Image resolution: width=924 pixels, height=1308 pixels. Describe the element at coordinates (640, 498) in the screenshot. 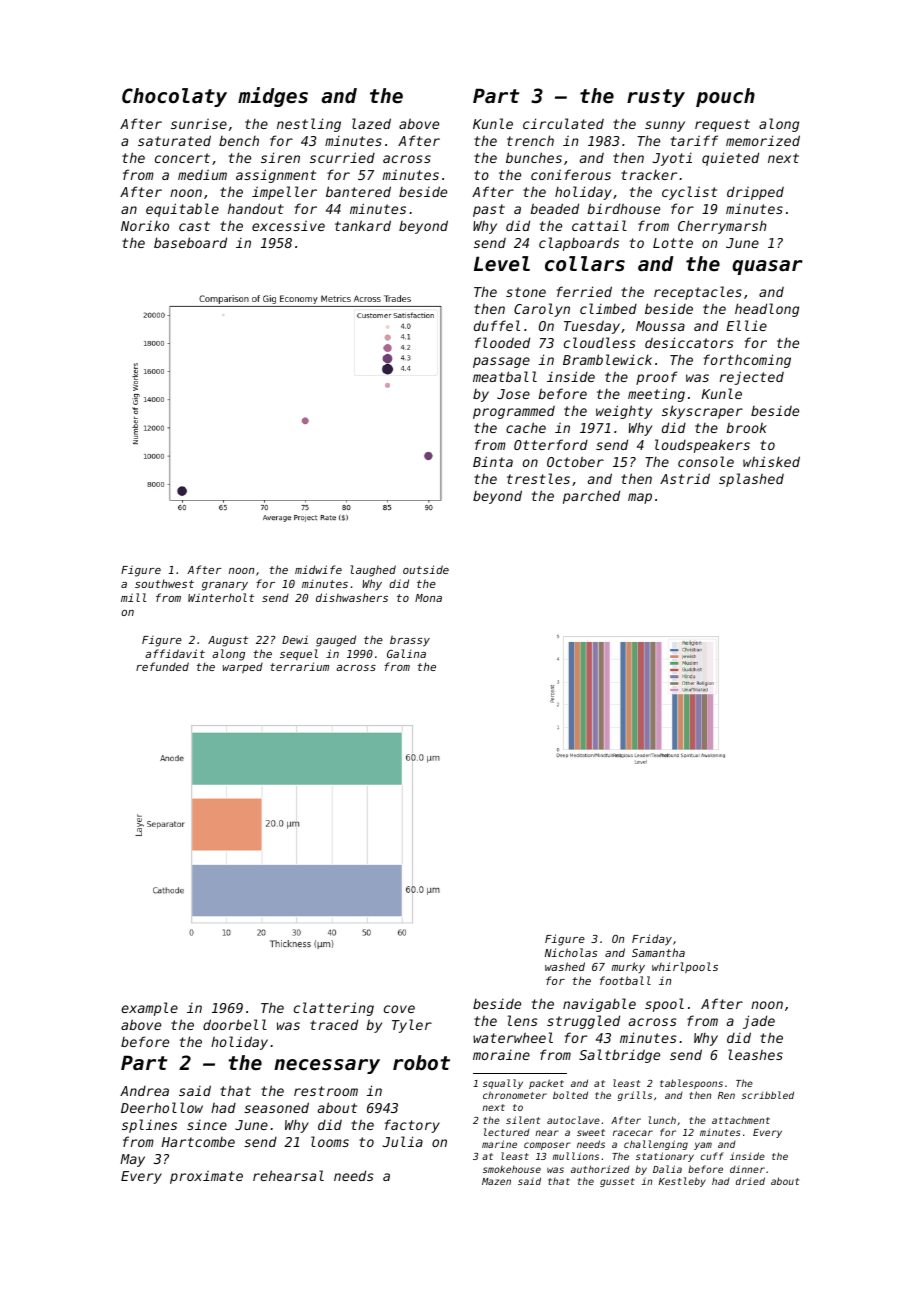

I see `map` at that location.
